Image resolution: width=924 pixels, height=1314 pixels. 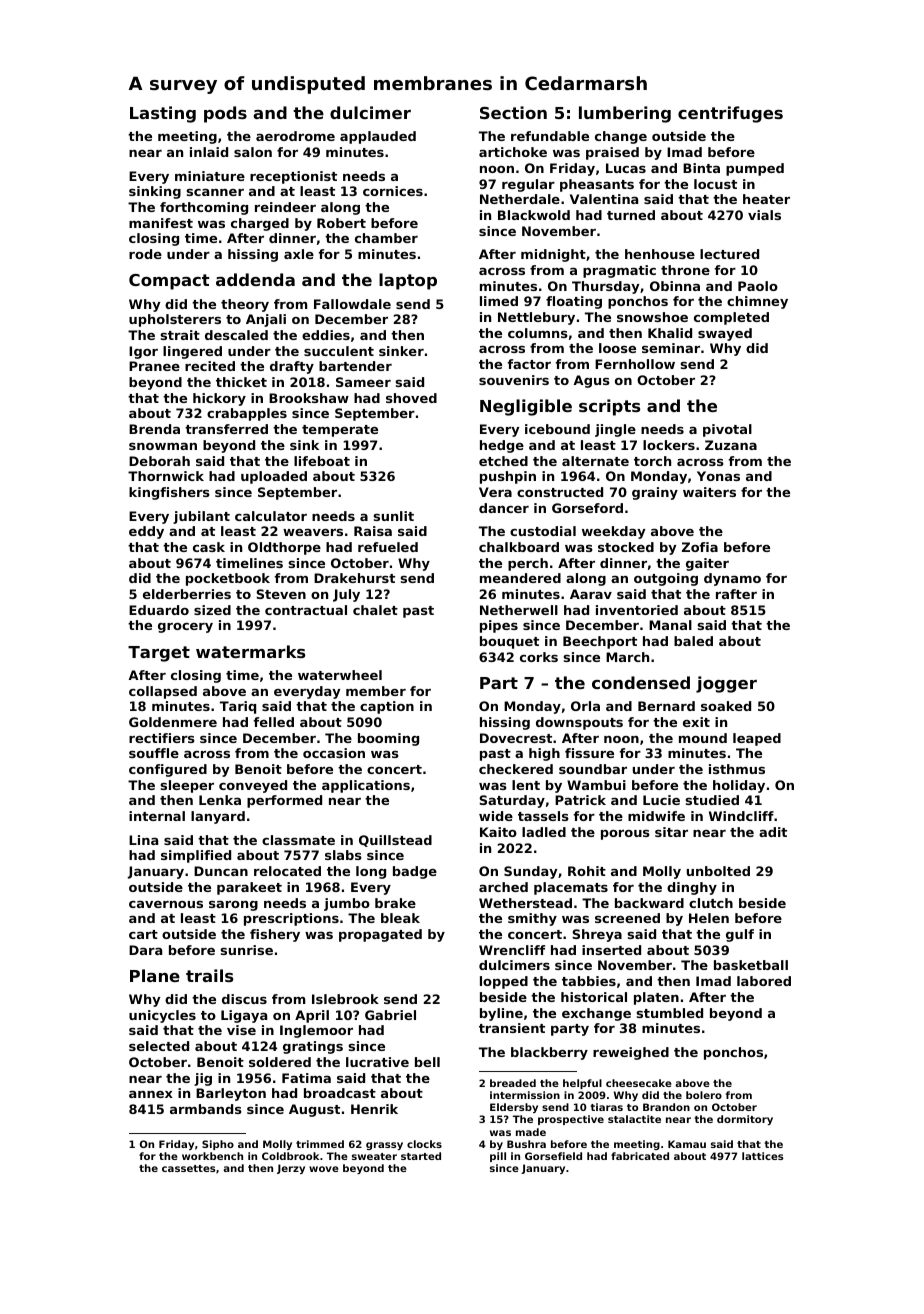 What do you see at coordinates (539, 657) in the screenshot?
I see `corks` at bounding box center [539, 657].
